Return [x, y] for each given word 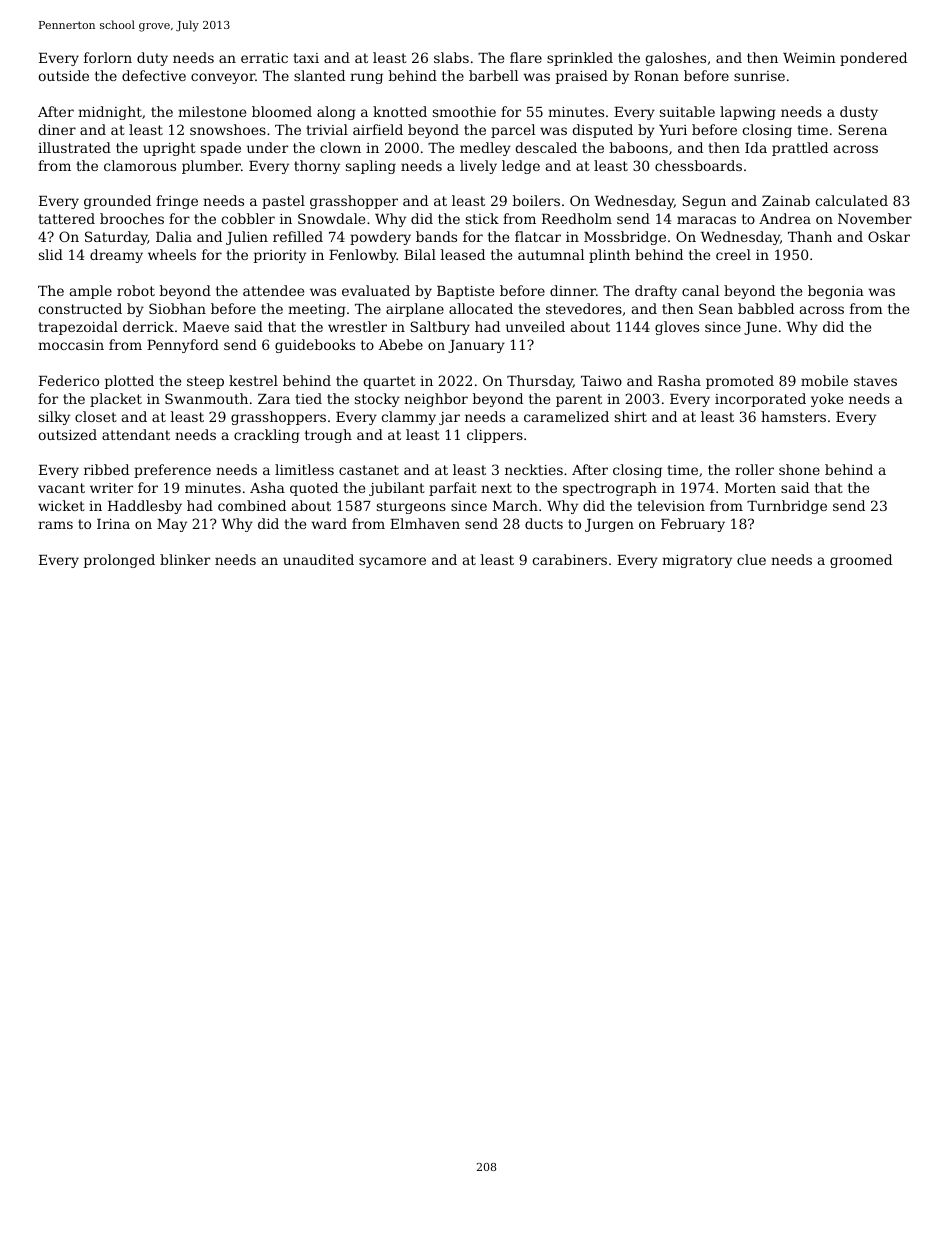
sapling [371, 167]
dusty [859, 113]
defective [154, 75]
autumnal [551, 254]
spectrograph [610, 489]
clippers [495, 436]
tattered [66, 218]
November [875, 218]
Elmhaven [425, 523]
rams [55, 525]
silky [54, 418]
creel [733, 254]
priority [280, 256]
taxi [306, 58]
